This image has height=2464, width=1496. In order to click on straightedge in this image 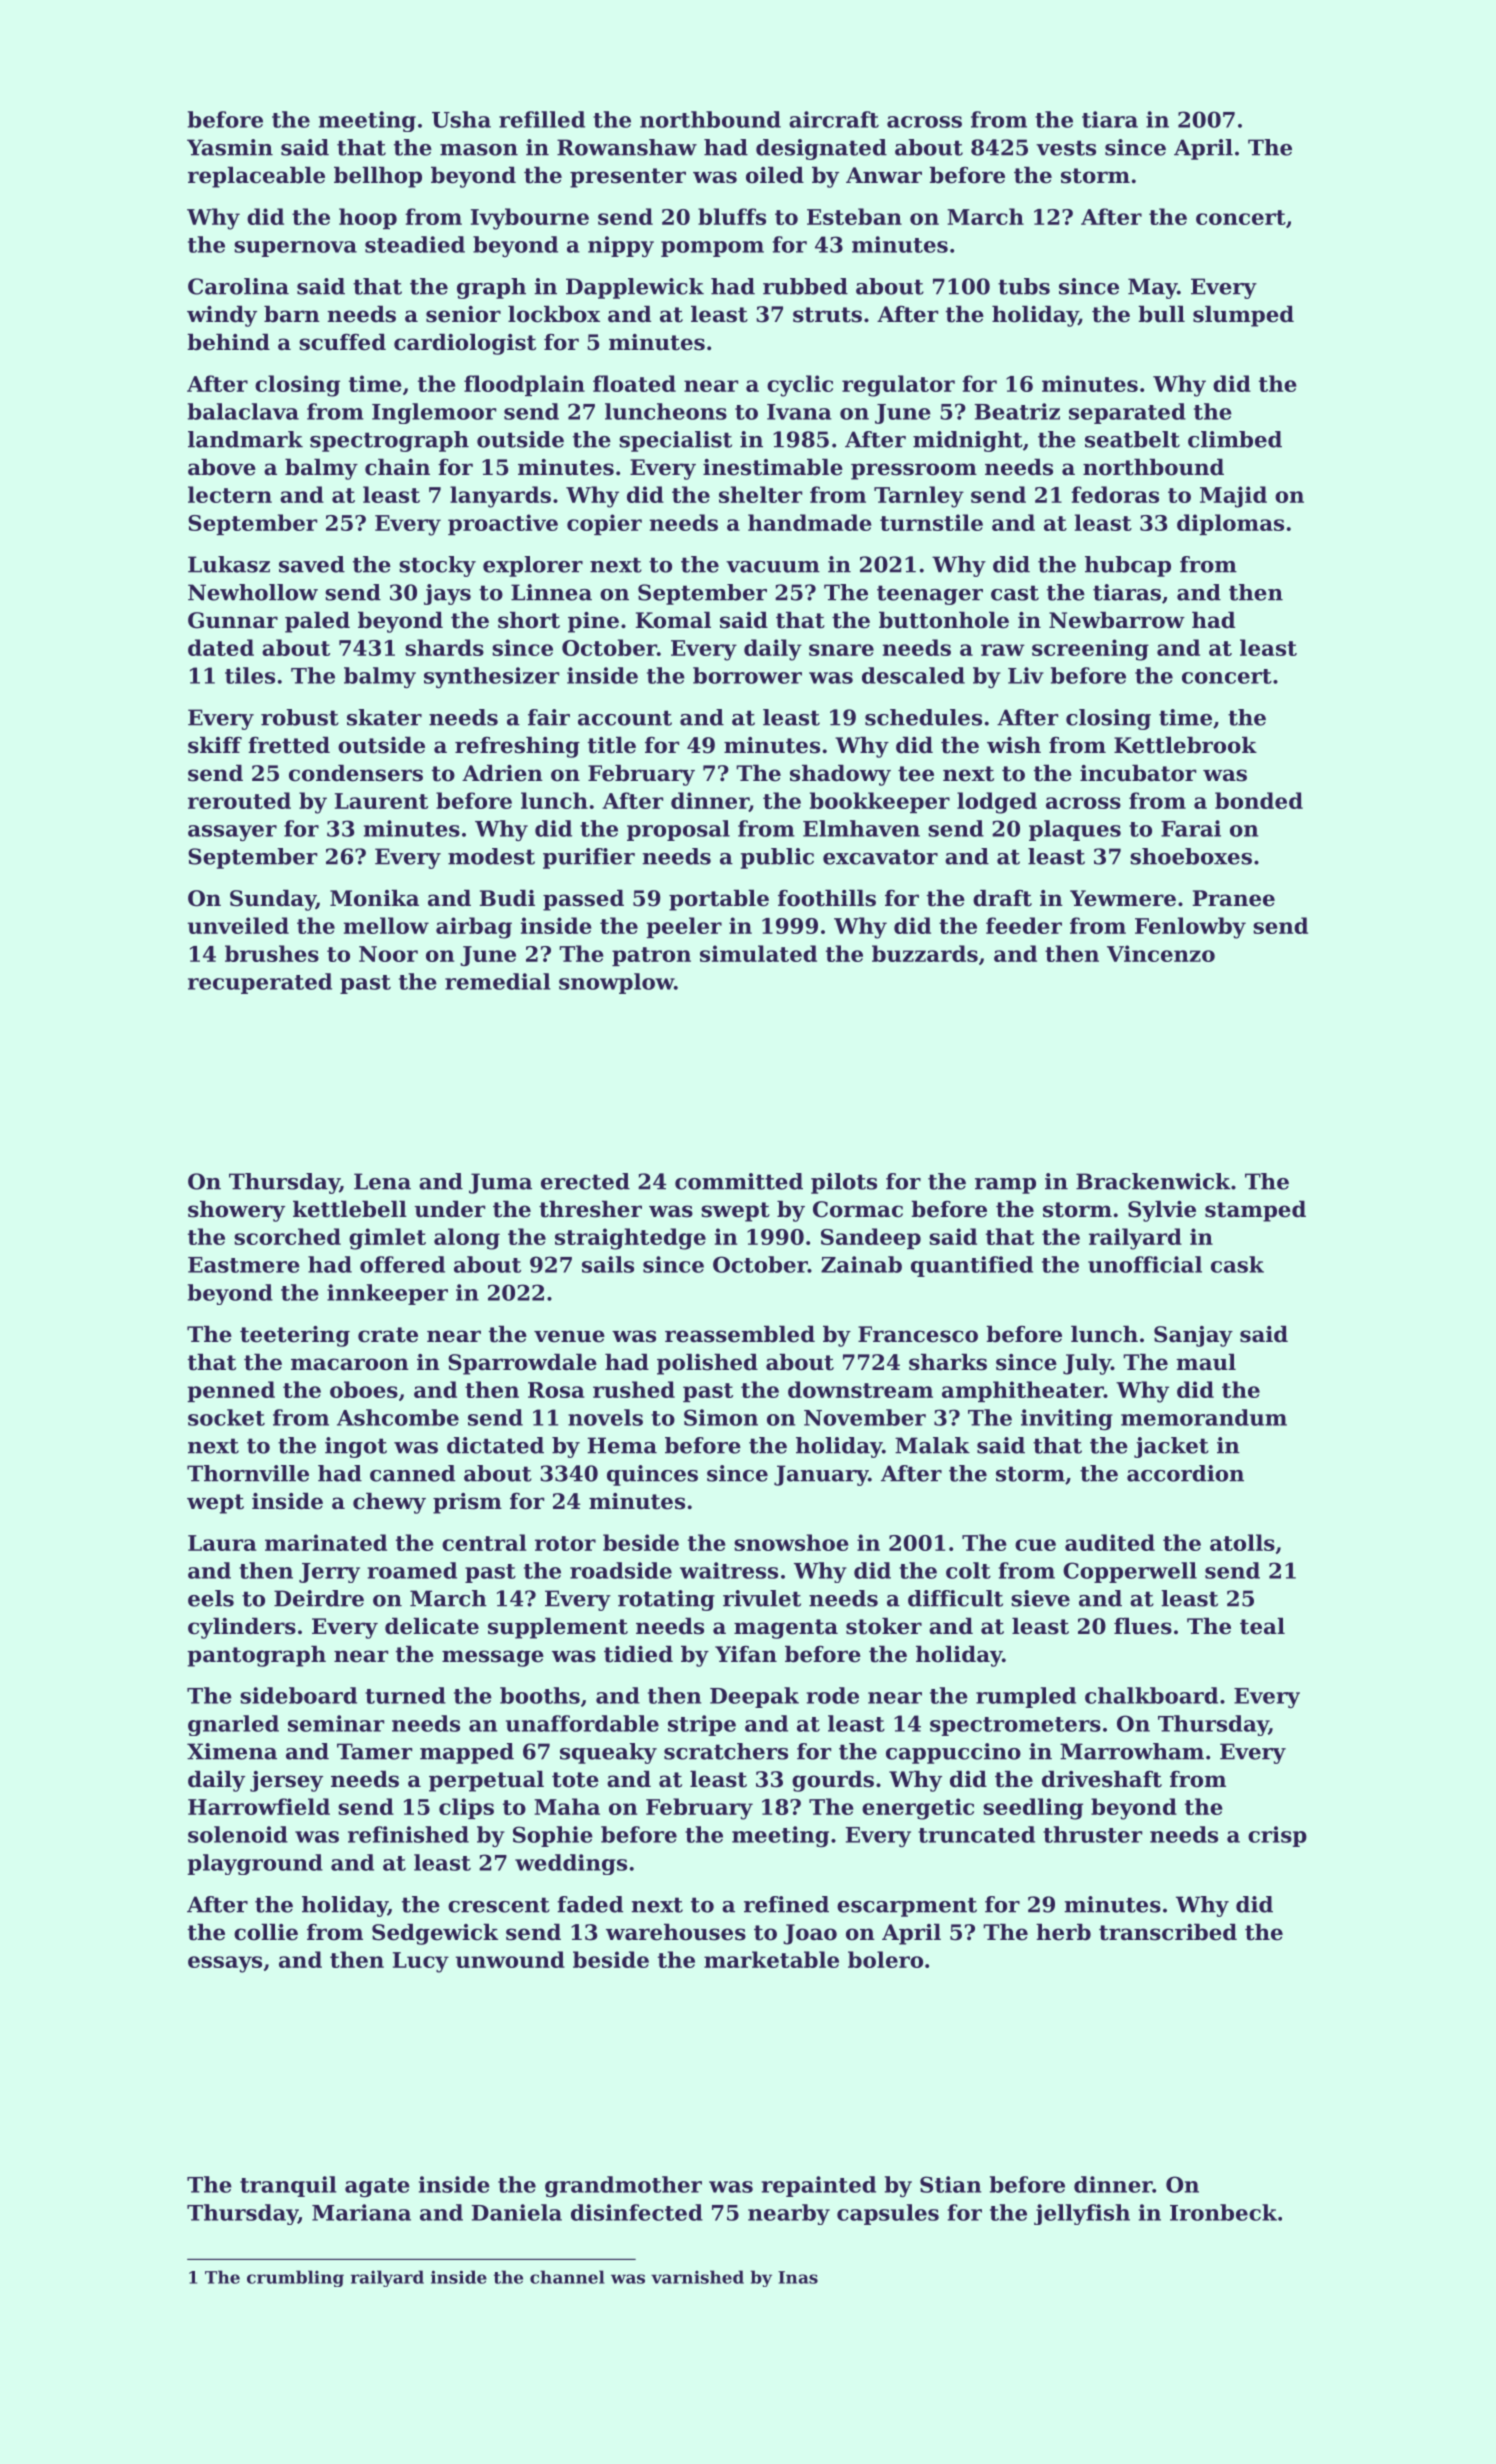, I will do `click(630, 1239)`.
